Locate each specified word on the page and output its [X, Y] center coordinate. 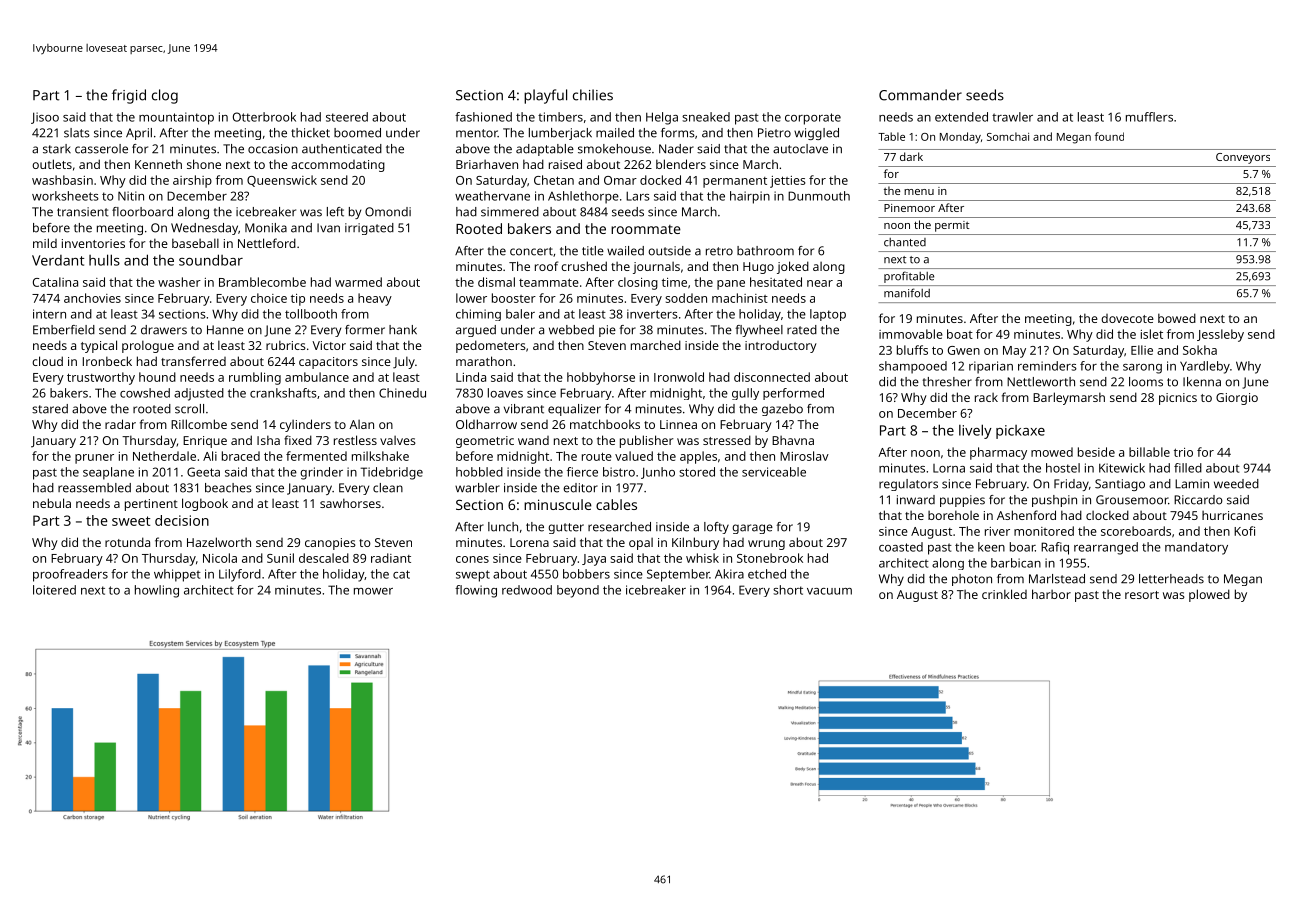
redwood [527, 590]
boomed [357, 133]
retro [719, 251]
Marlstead [1057, 579]
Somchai [1008, 136]
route [597, 456]
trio [1183, 452]
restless [355, 440]
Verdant [58, 260]
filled [1188, 468]
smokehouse [614, 149]
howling [157, 591]
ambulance [317, 377]
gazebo [782, 410]
